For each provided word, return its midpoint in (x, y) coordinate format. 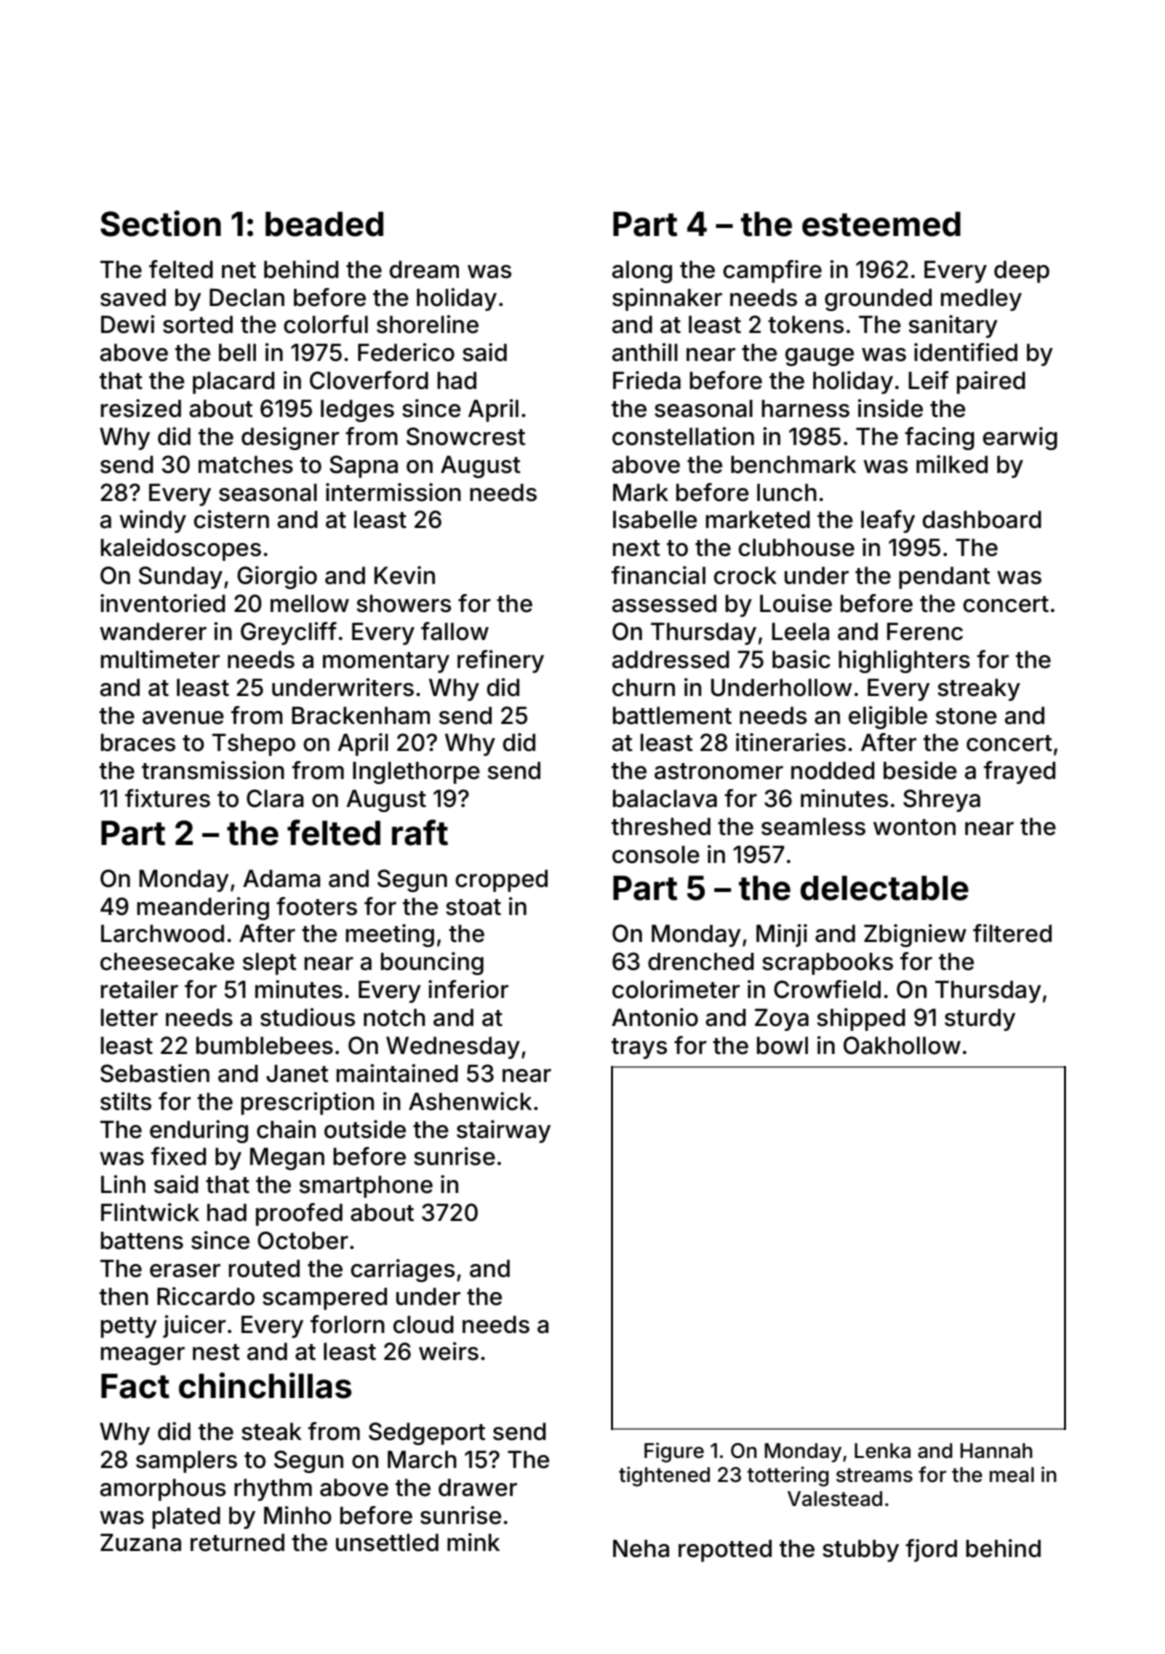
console (655, 855)
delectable (884, 888)
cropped (501, 881)
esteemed (881, 224)
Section (160, 223)
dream (424, 270)
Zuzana (140, 1543)
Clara (275, 798)
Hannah (996, 1450)
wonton (914, 827)
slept (269, 964)
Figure (674, 1452)
